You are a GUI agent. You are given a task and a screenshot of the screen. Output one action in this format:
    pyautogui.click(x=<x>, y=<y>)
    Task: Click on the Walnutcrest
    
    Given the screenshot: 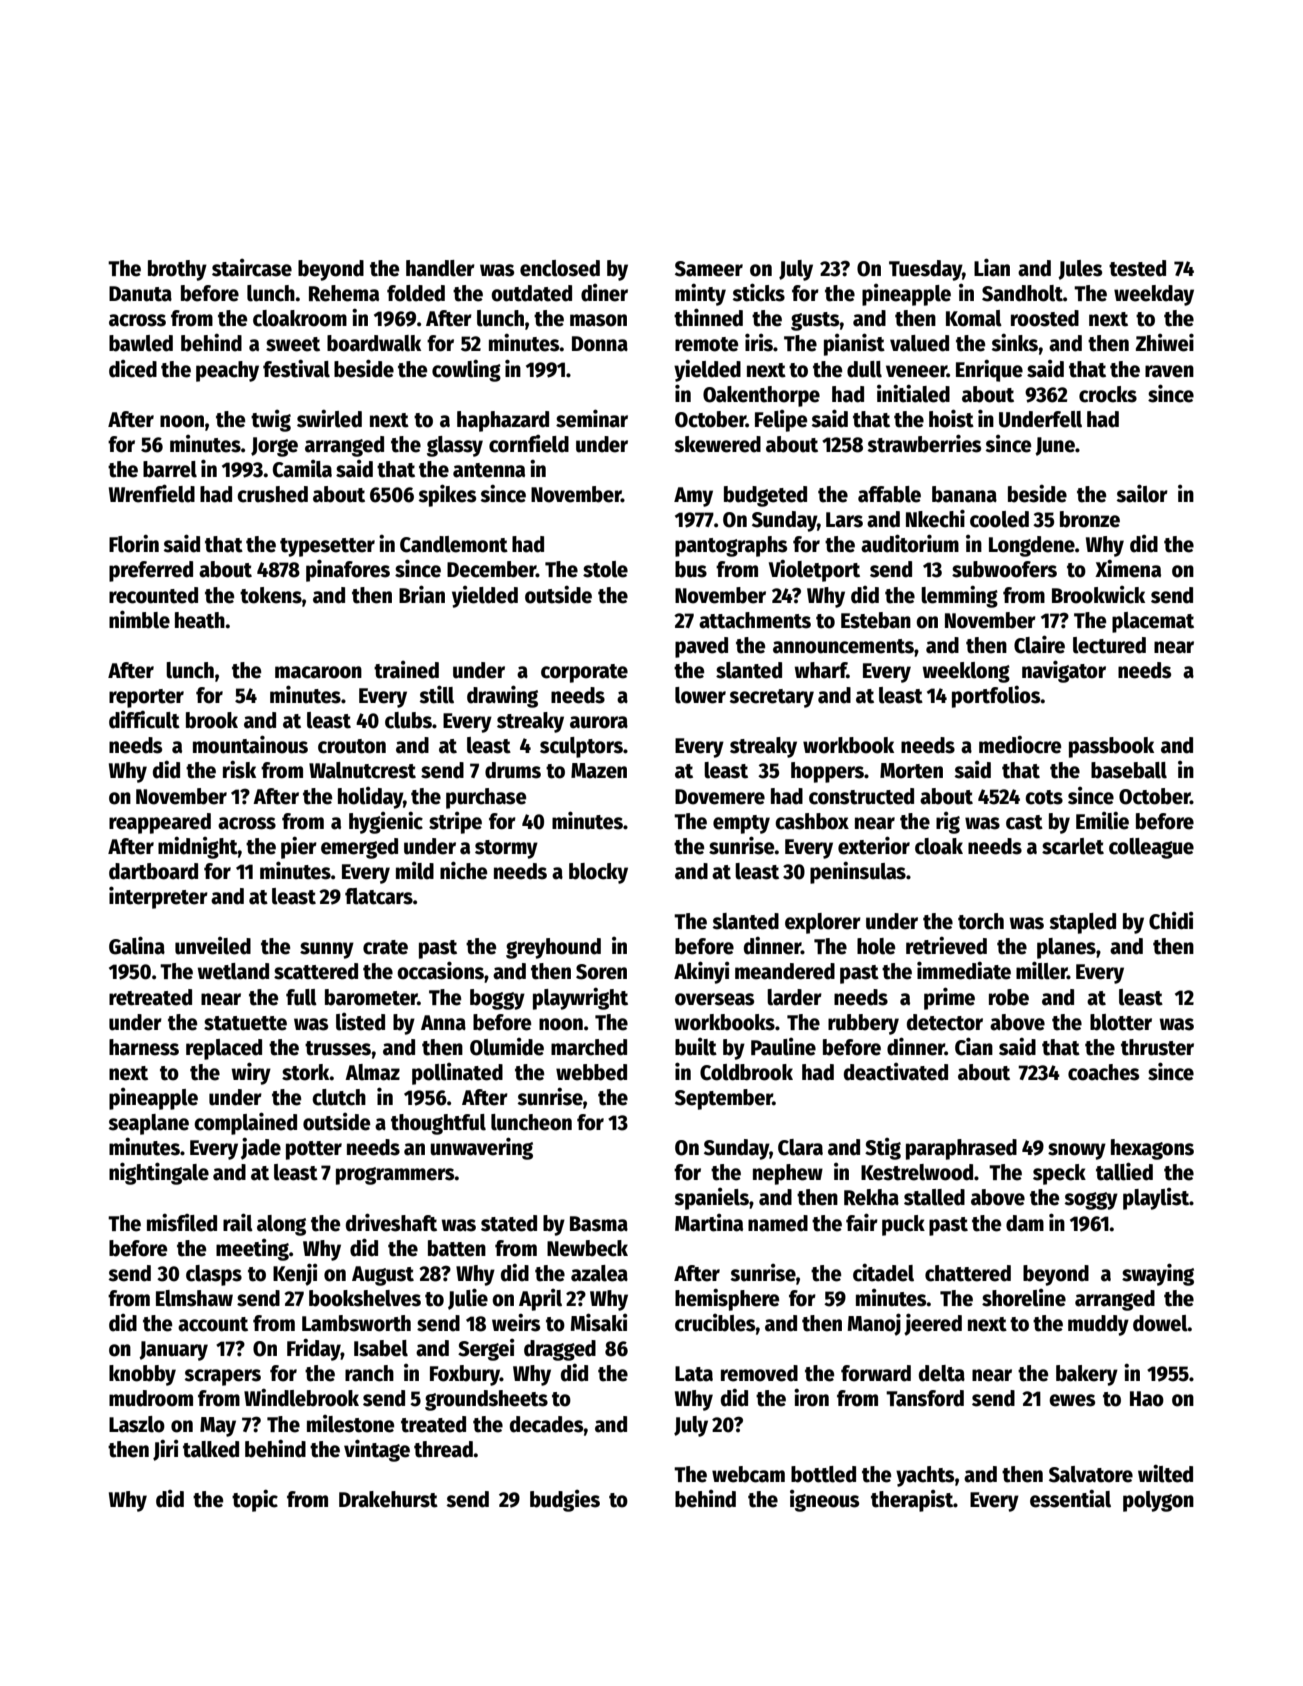 What is the action you would take?
    pyautogui.click(x=362, y=770)
